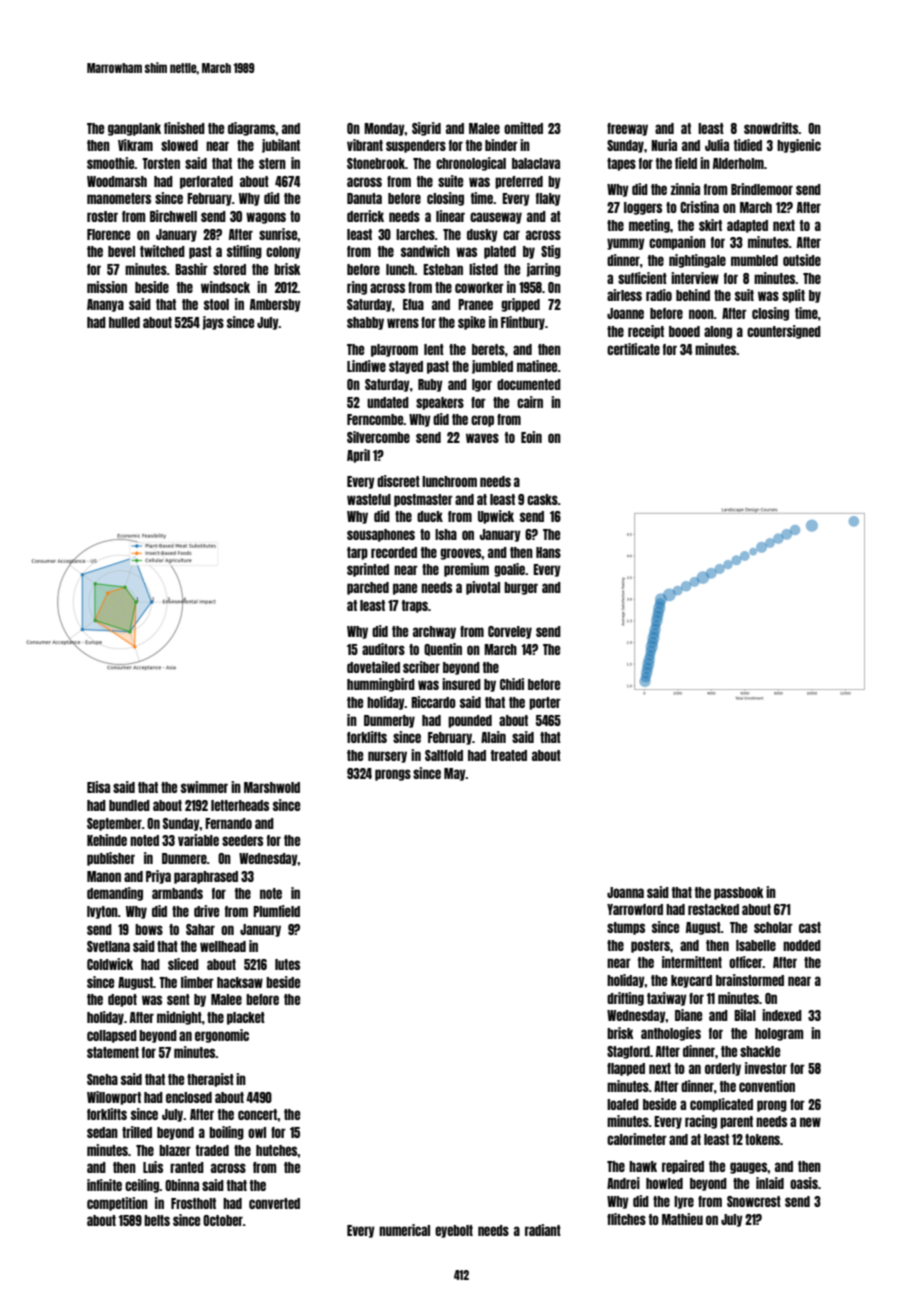  I want to click on treated, so click(509, 755).
